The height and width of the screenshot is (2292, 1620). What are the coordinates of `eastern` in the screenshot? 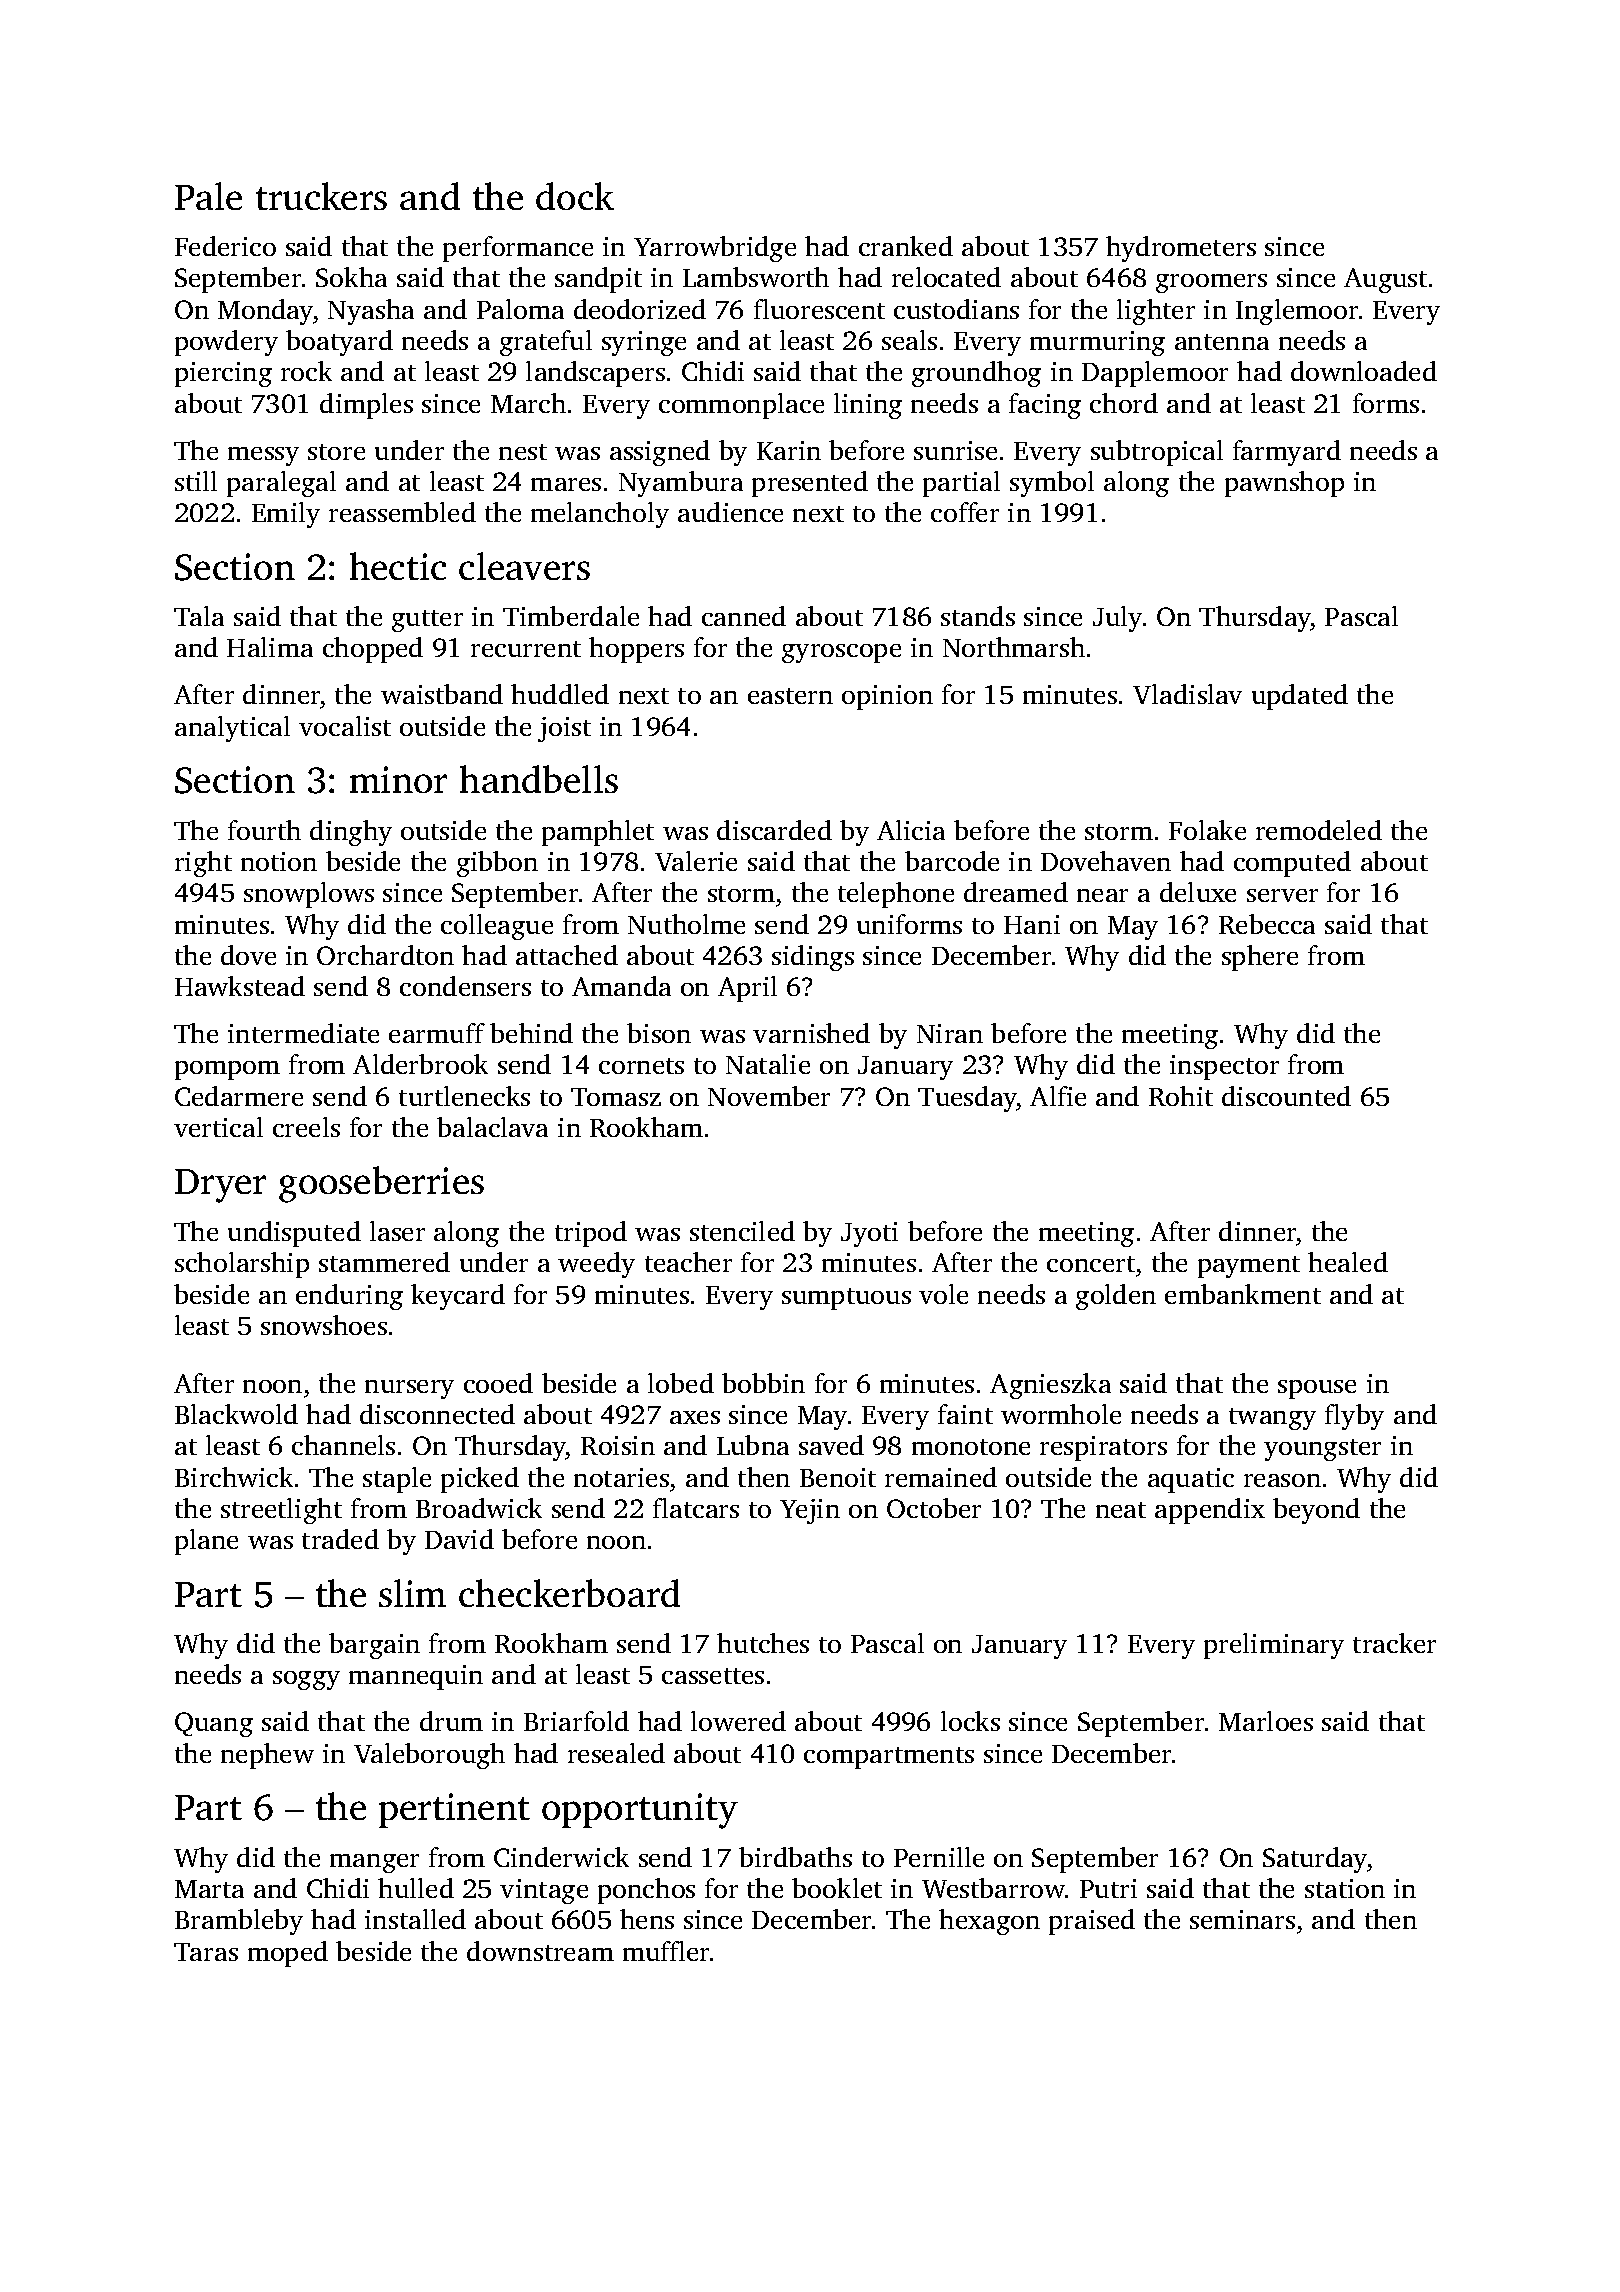 It's located at (790, 696).
